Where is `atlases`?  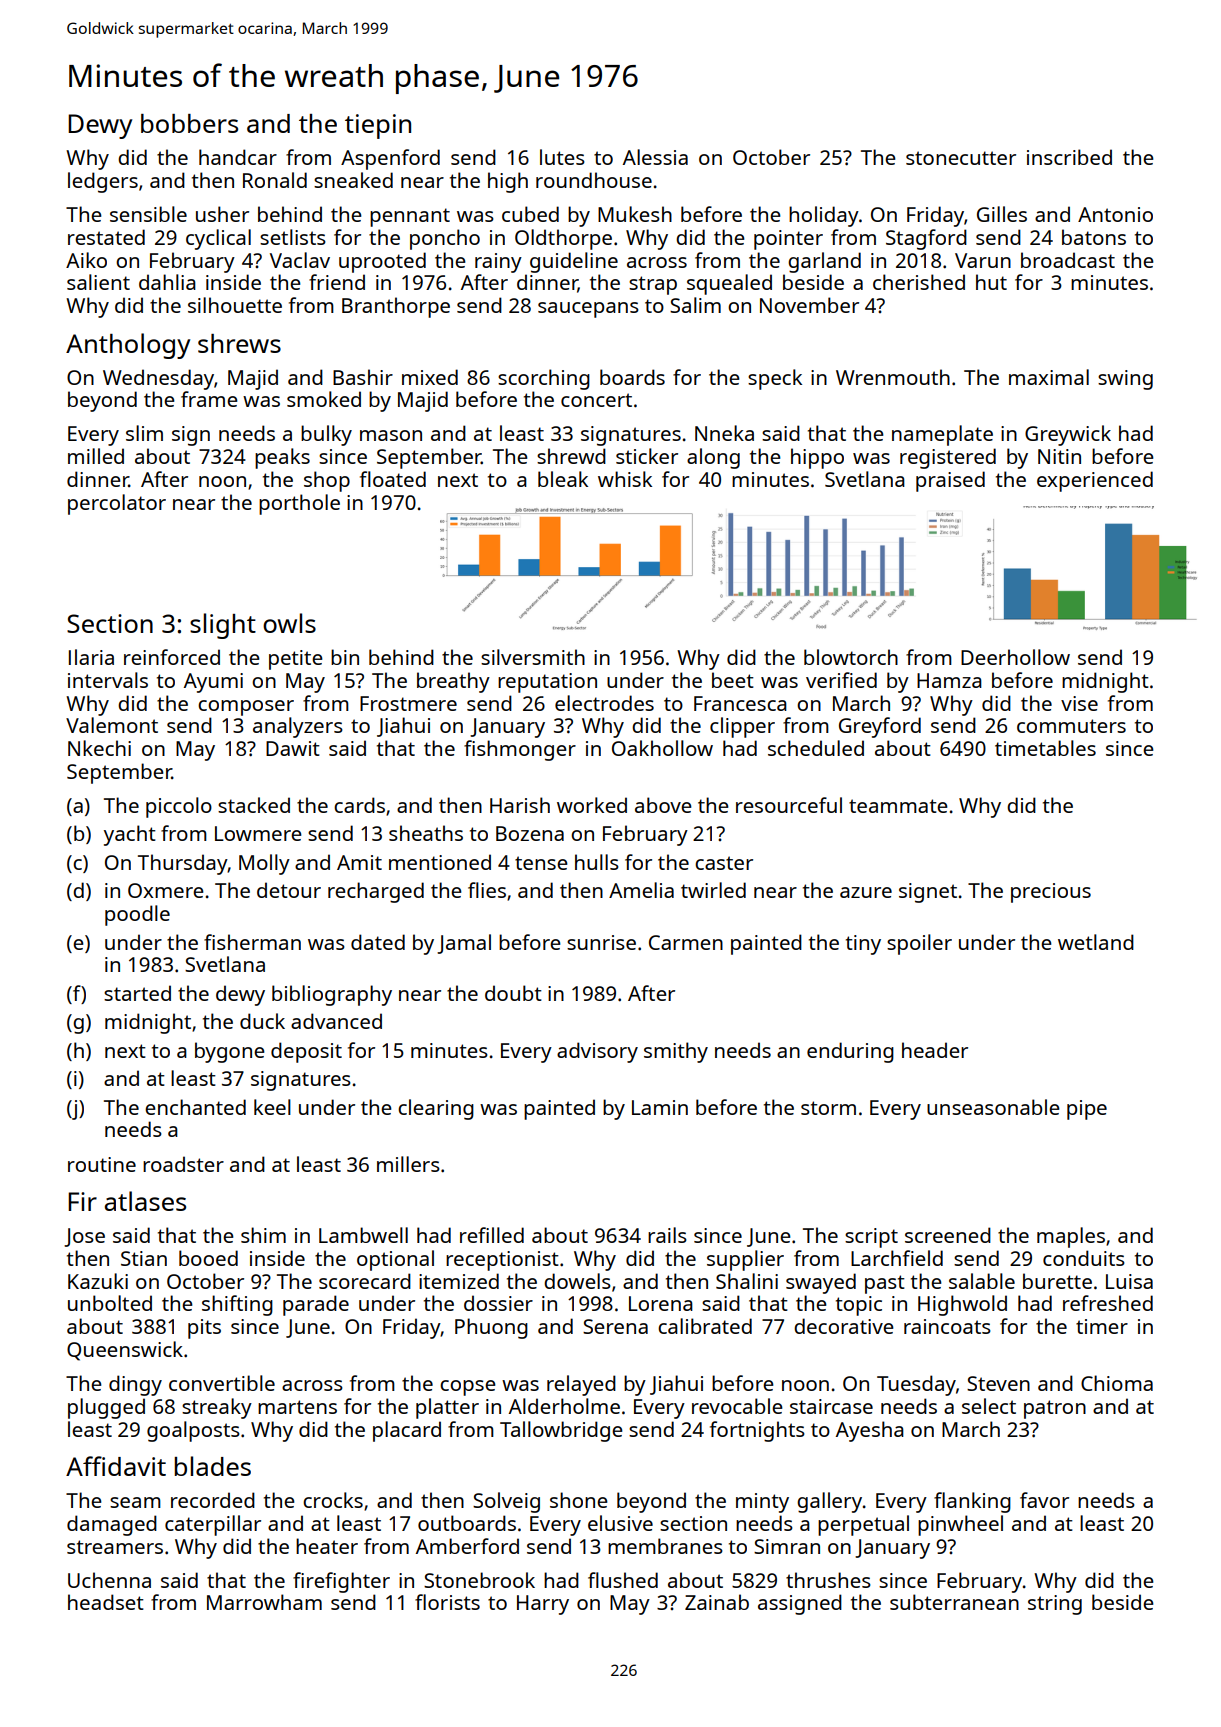
atlases is located at coordinates (145, 1201).
